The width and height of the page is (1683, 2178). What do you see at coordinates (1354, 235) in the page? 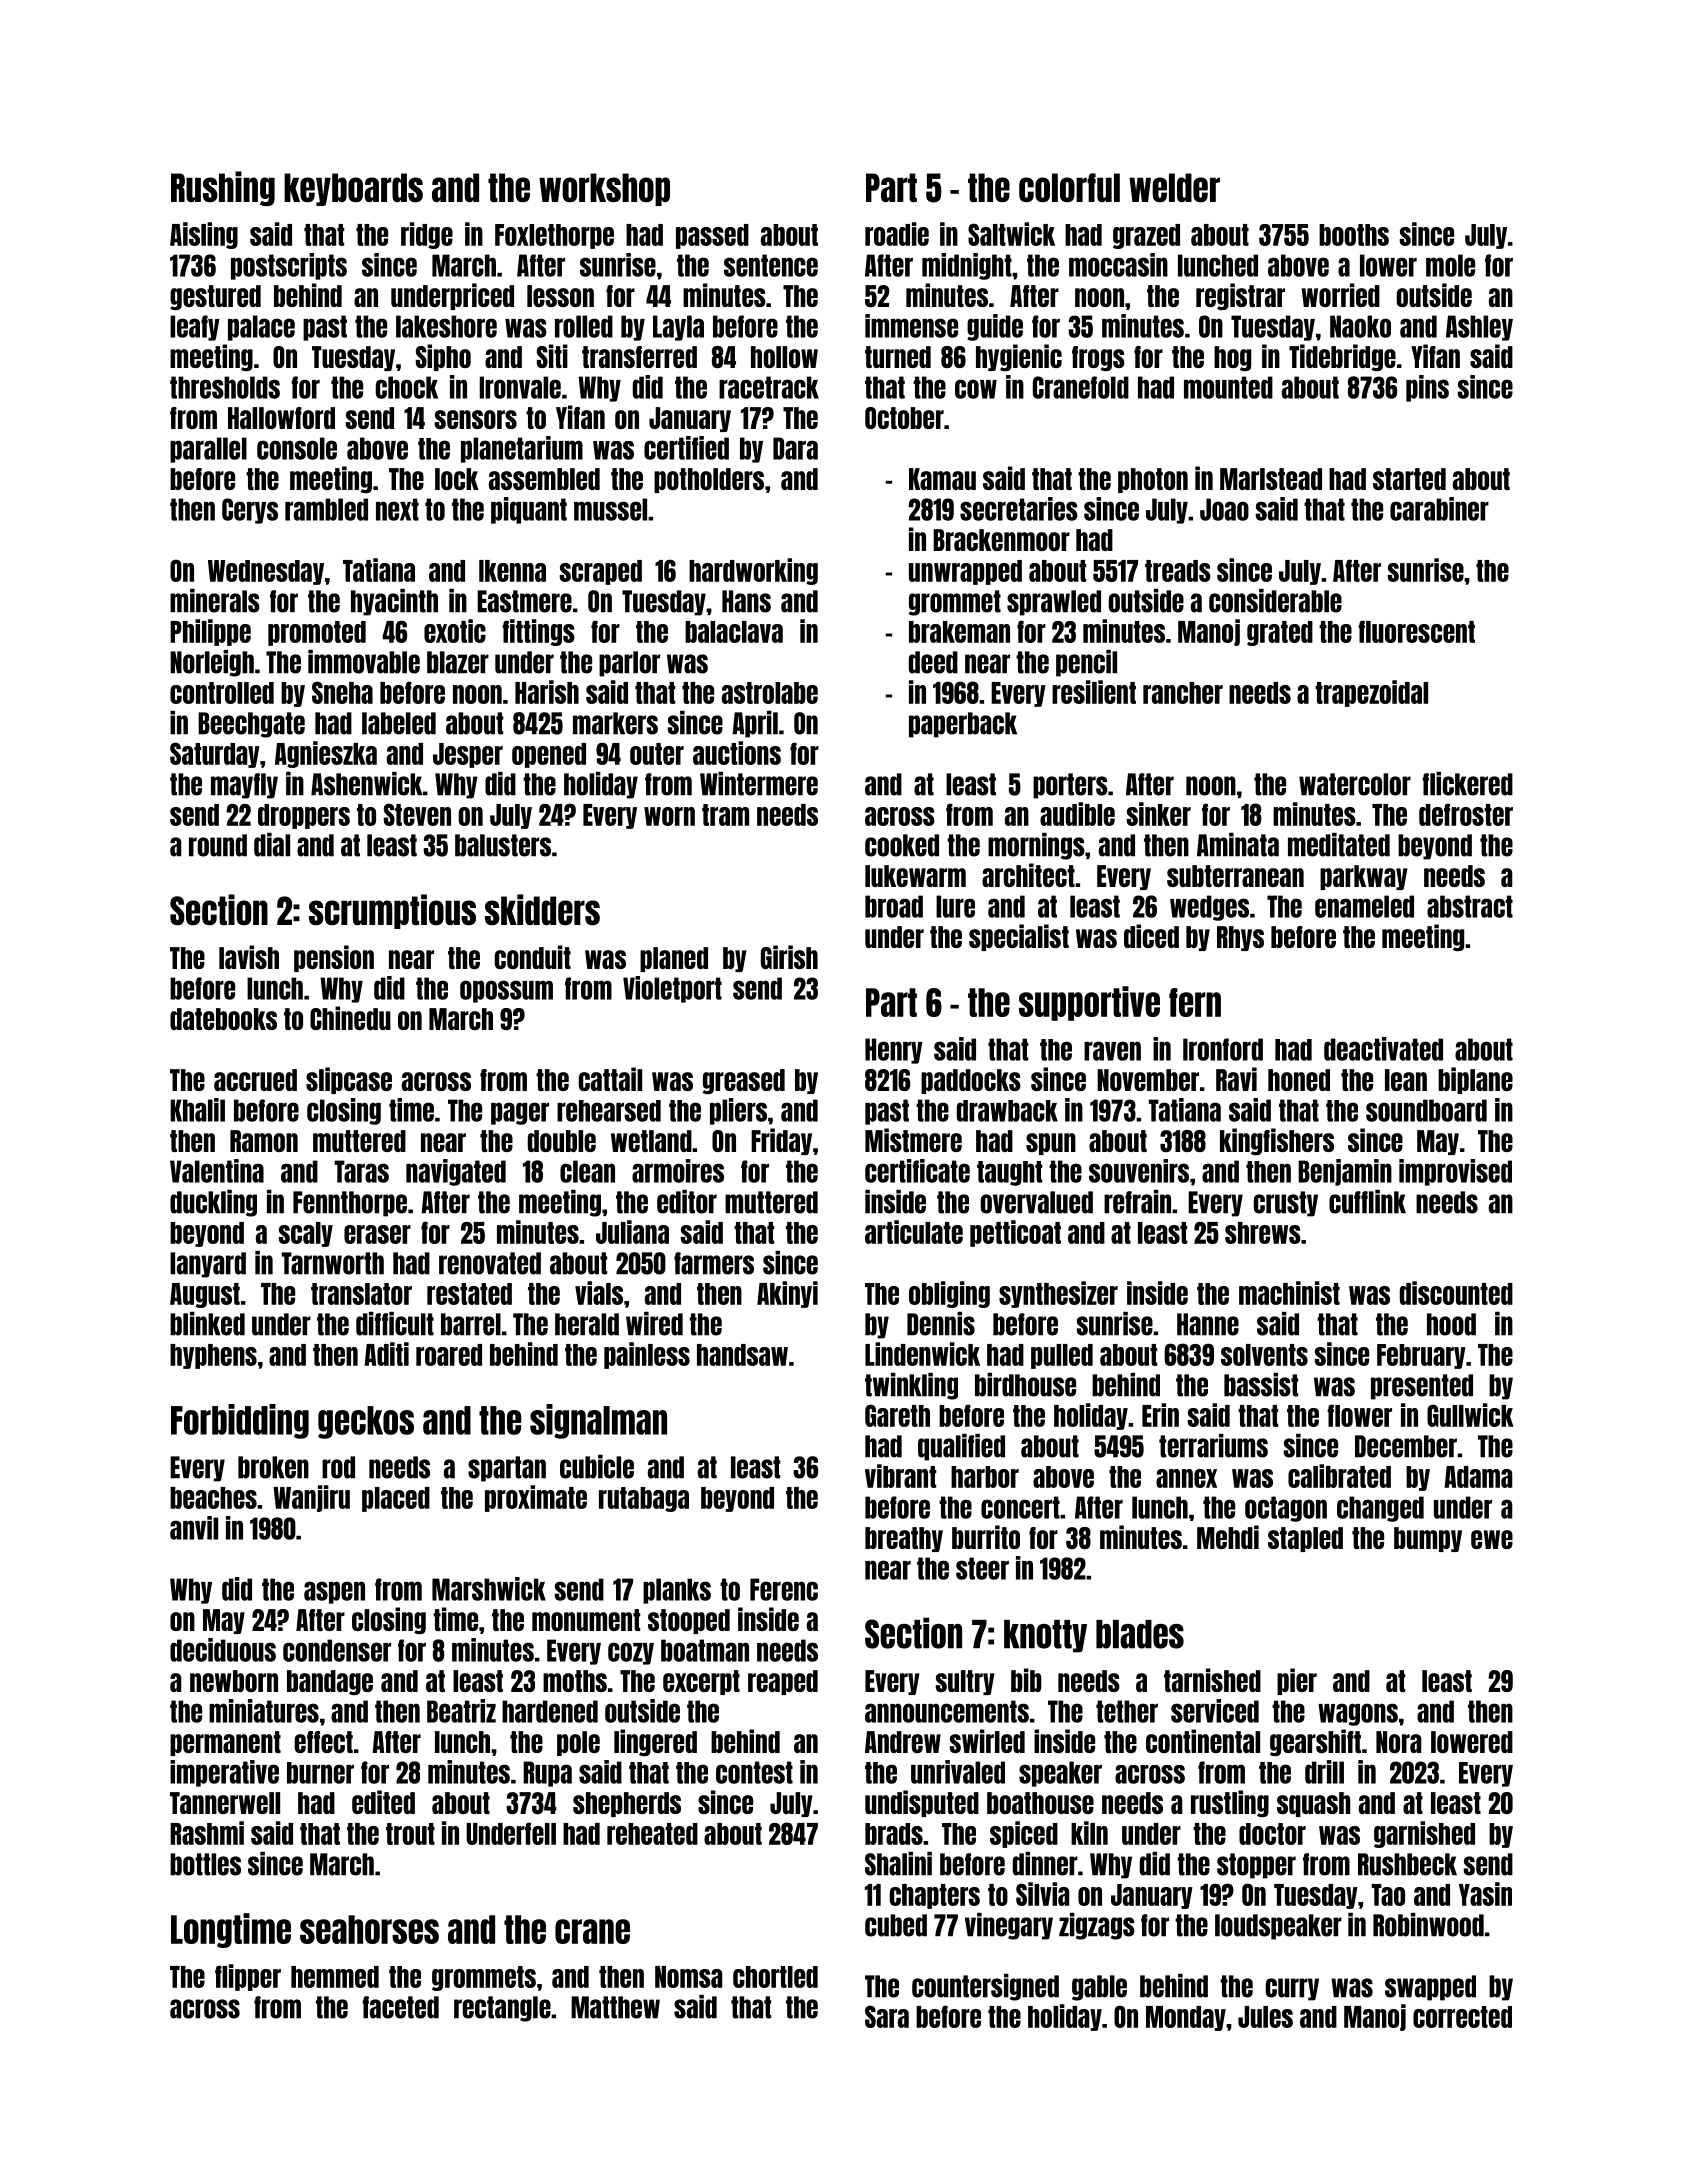
I see `booths` at bounding box center [1354, 235].
